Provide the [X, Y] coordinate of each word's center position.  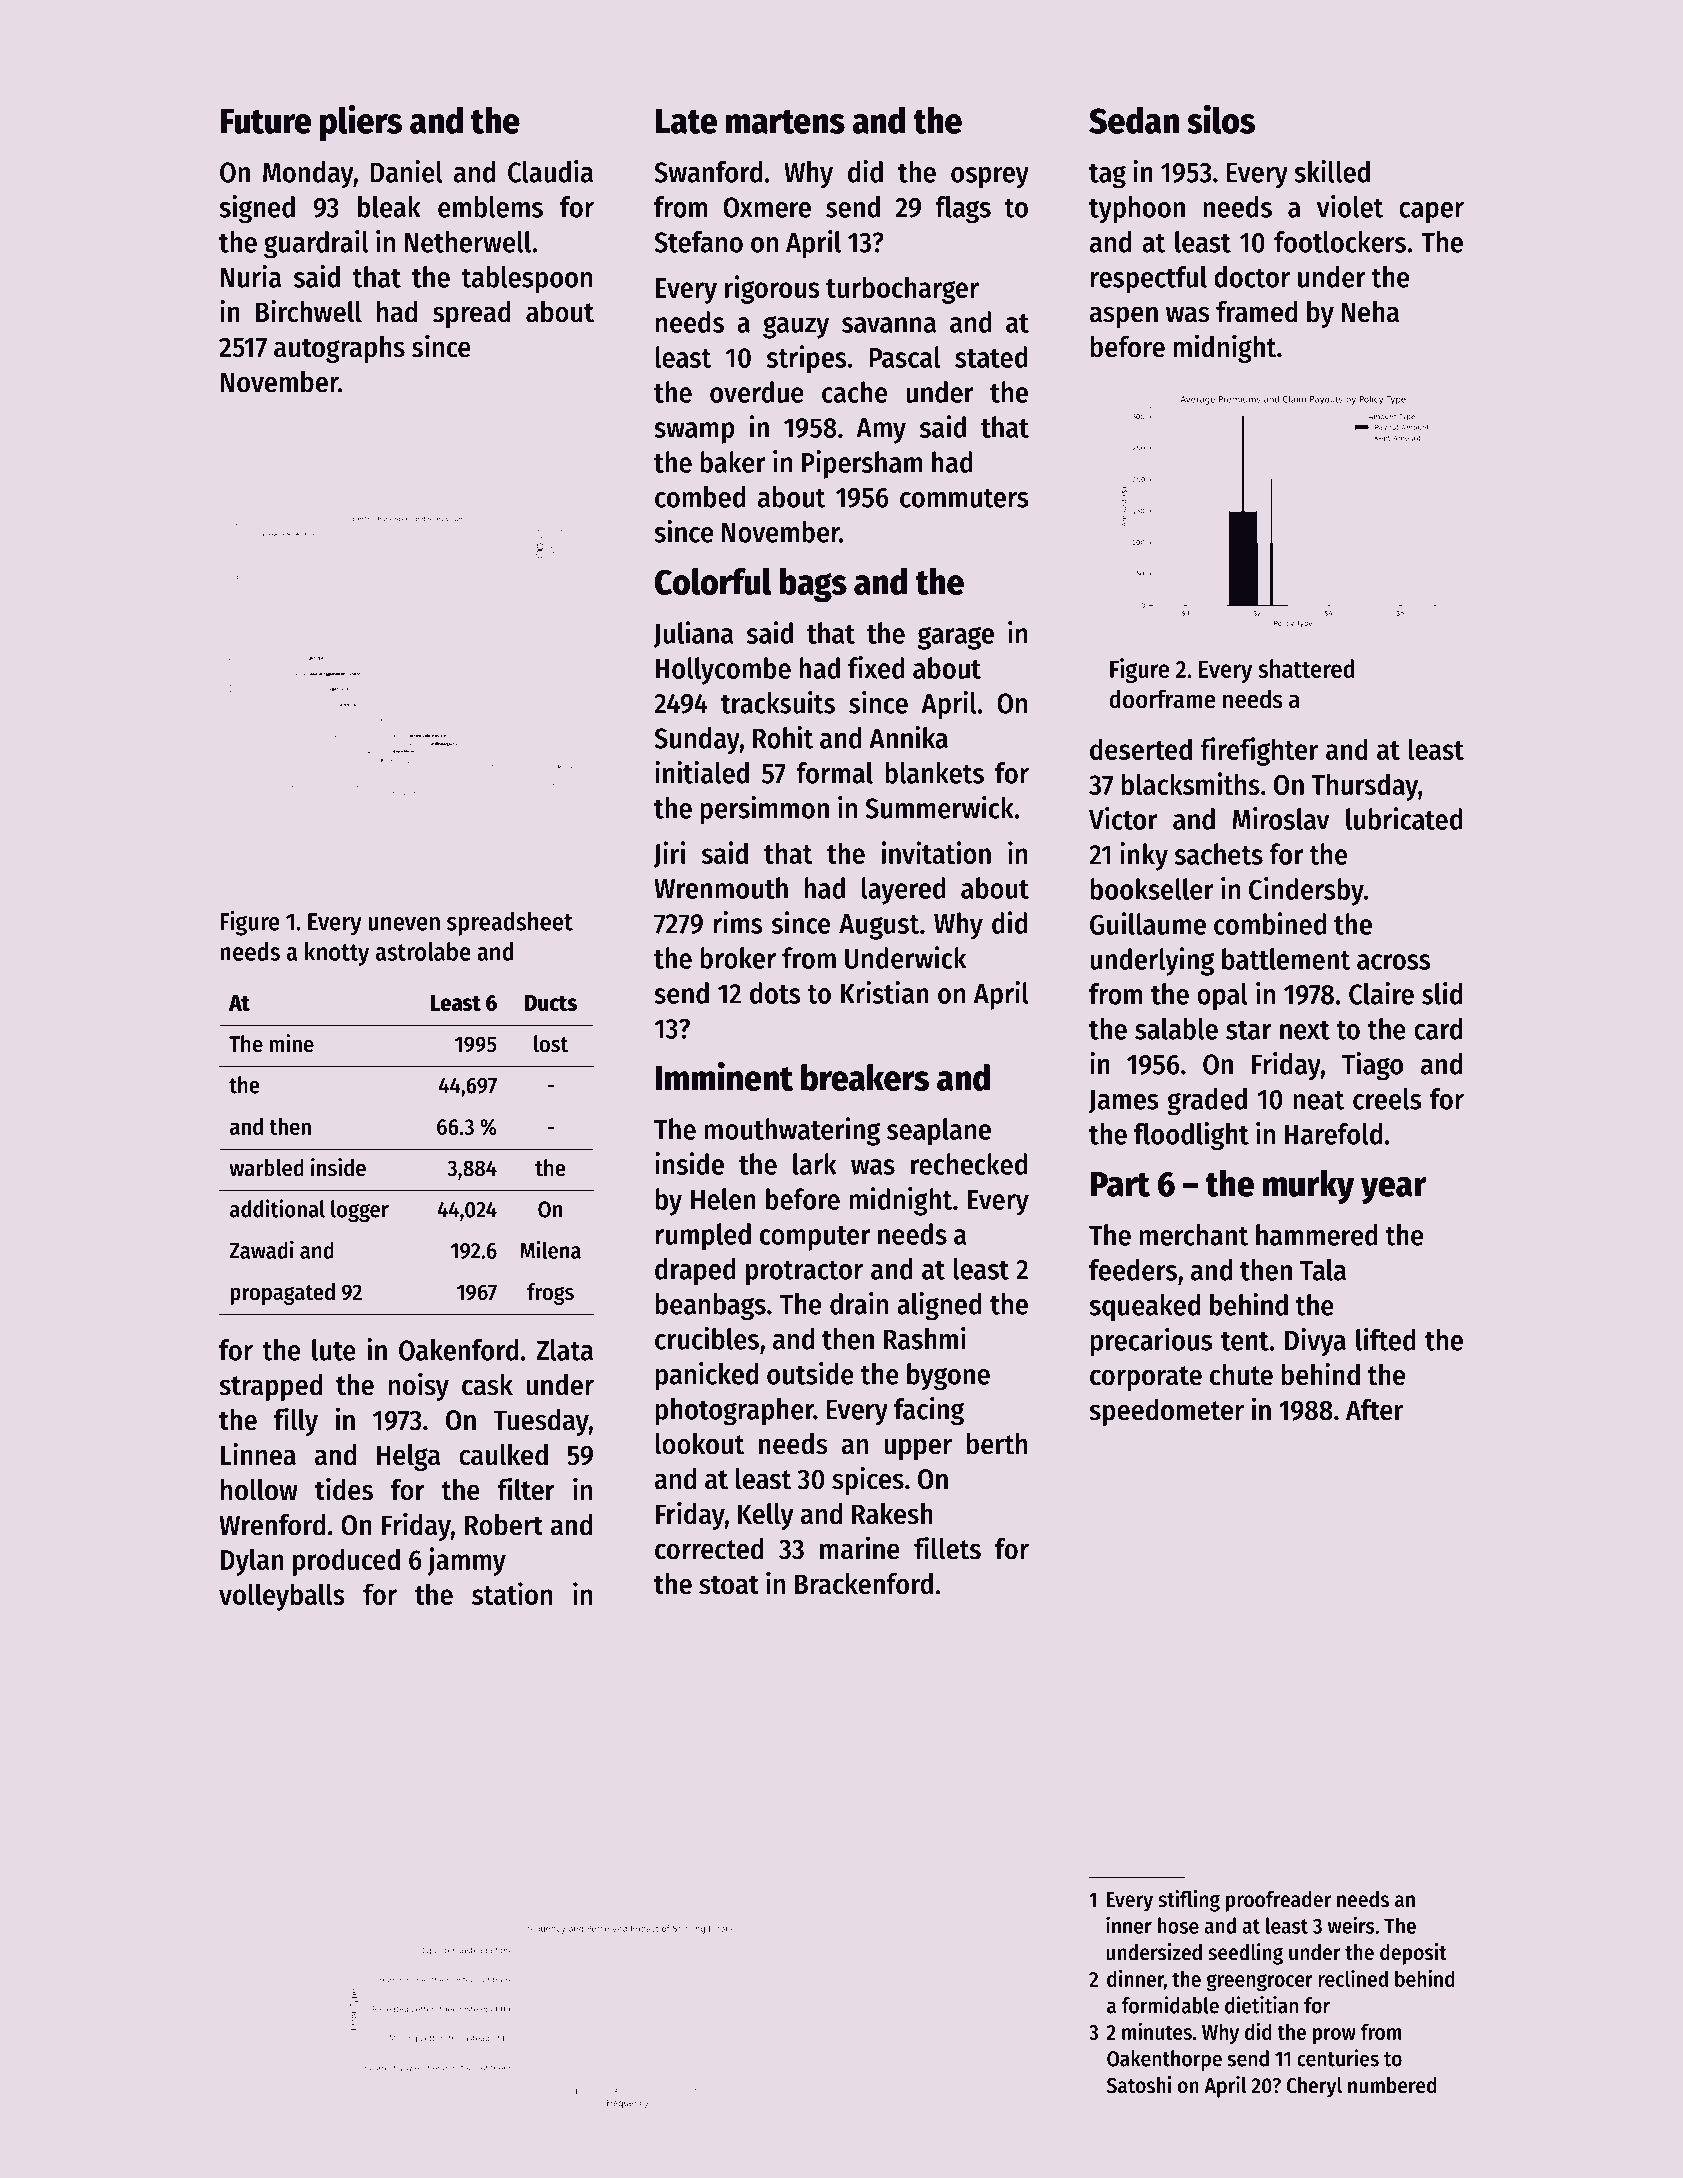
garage [956, 638]
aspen [1124, 317]
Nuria [251, 276]
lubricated [1404, 818]
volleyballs [282, 1597]
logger [360, 1211]
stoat [729, 1585]
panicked [707, 1376]
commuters [964, 498]
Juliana [693, 634]
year [1393, 1190]
